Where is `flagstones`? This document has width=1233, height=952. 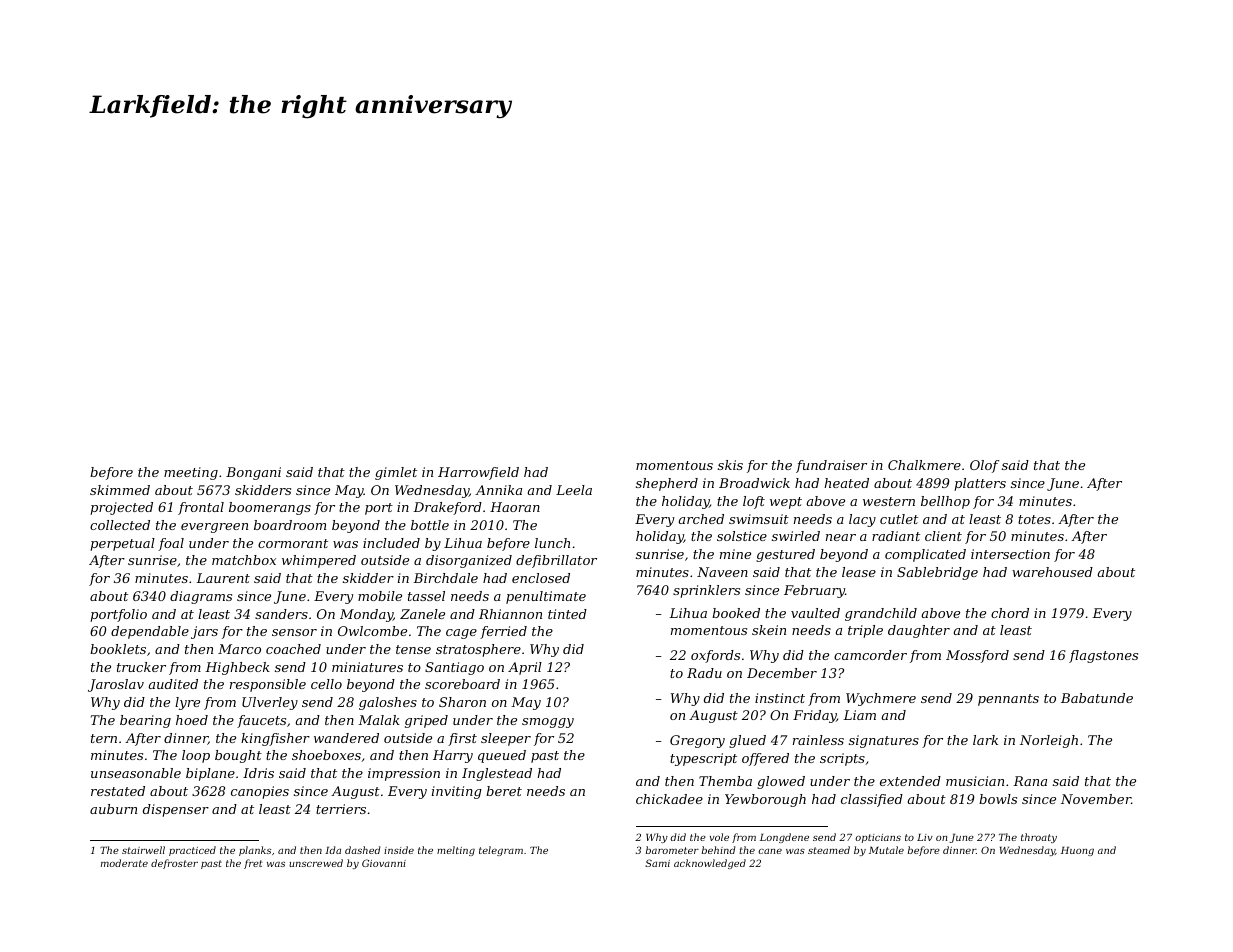 flagstones is located at coordinates (1103, 656).
